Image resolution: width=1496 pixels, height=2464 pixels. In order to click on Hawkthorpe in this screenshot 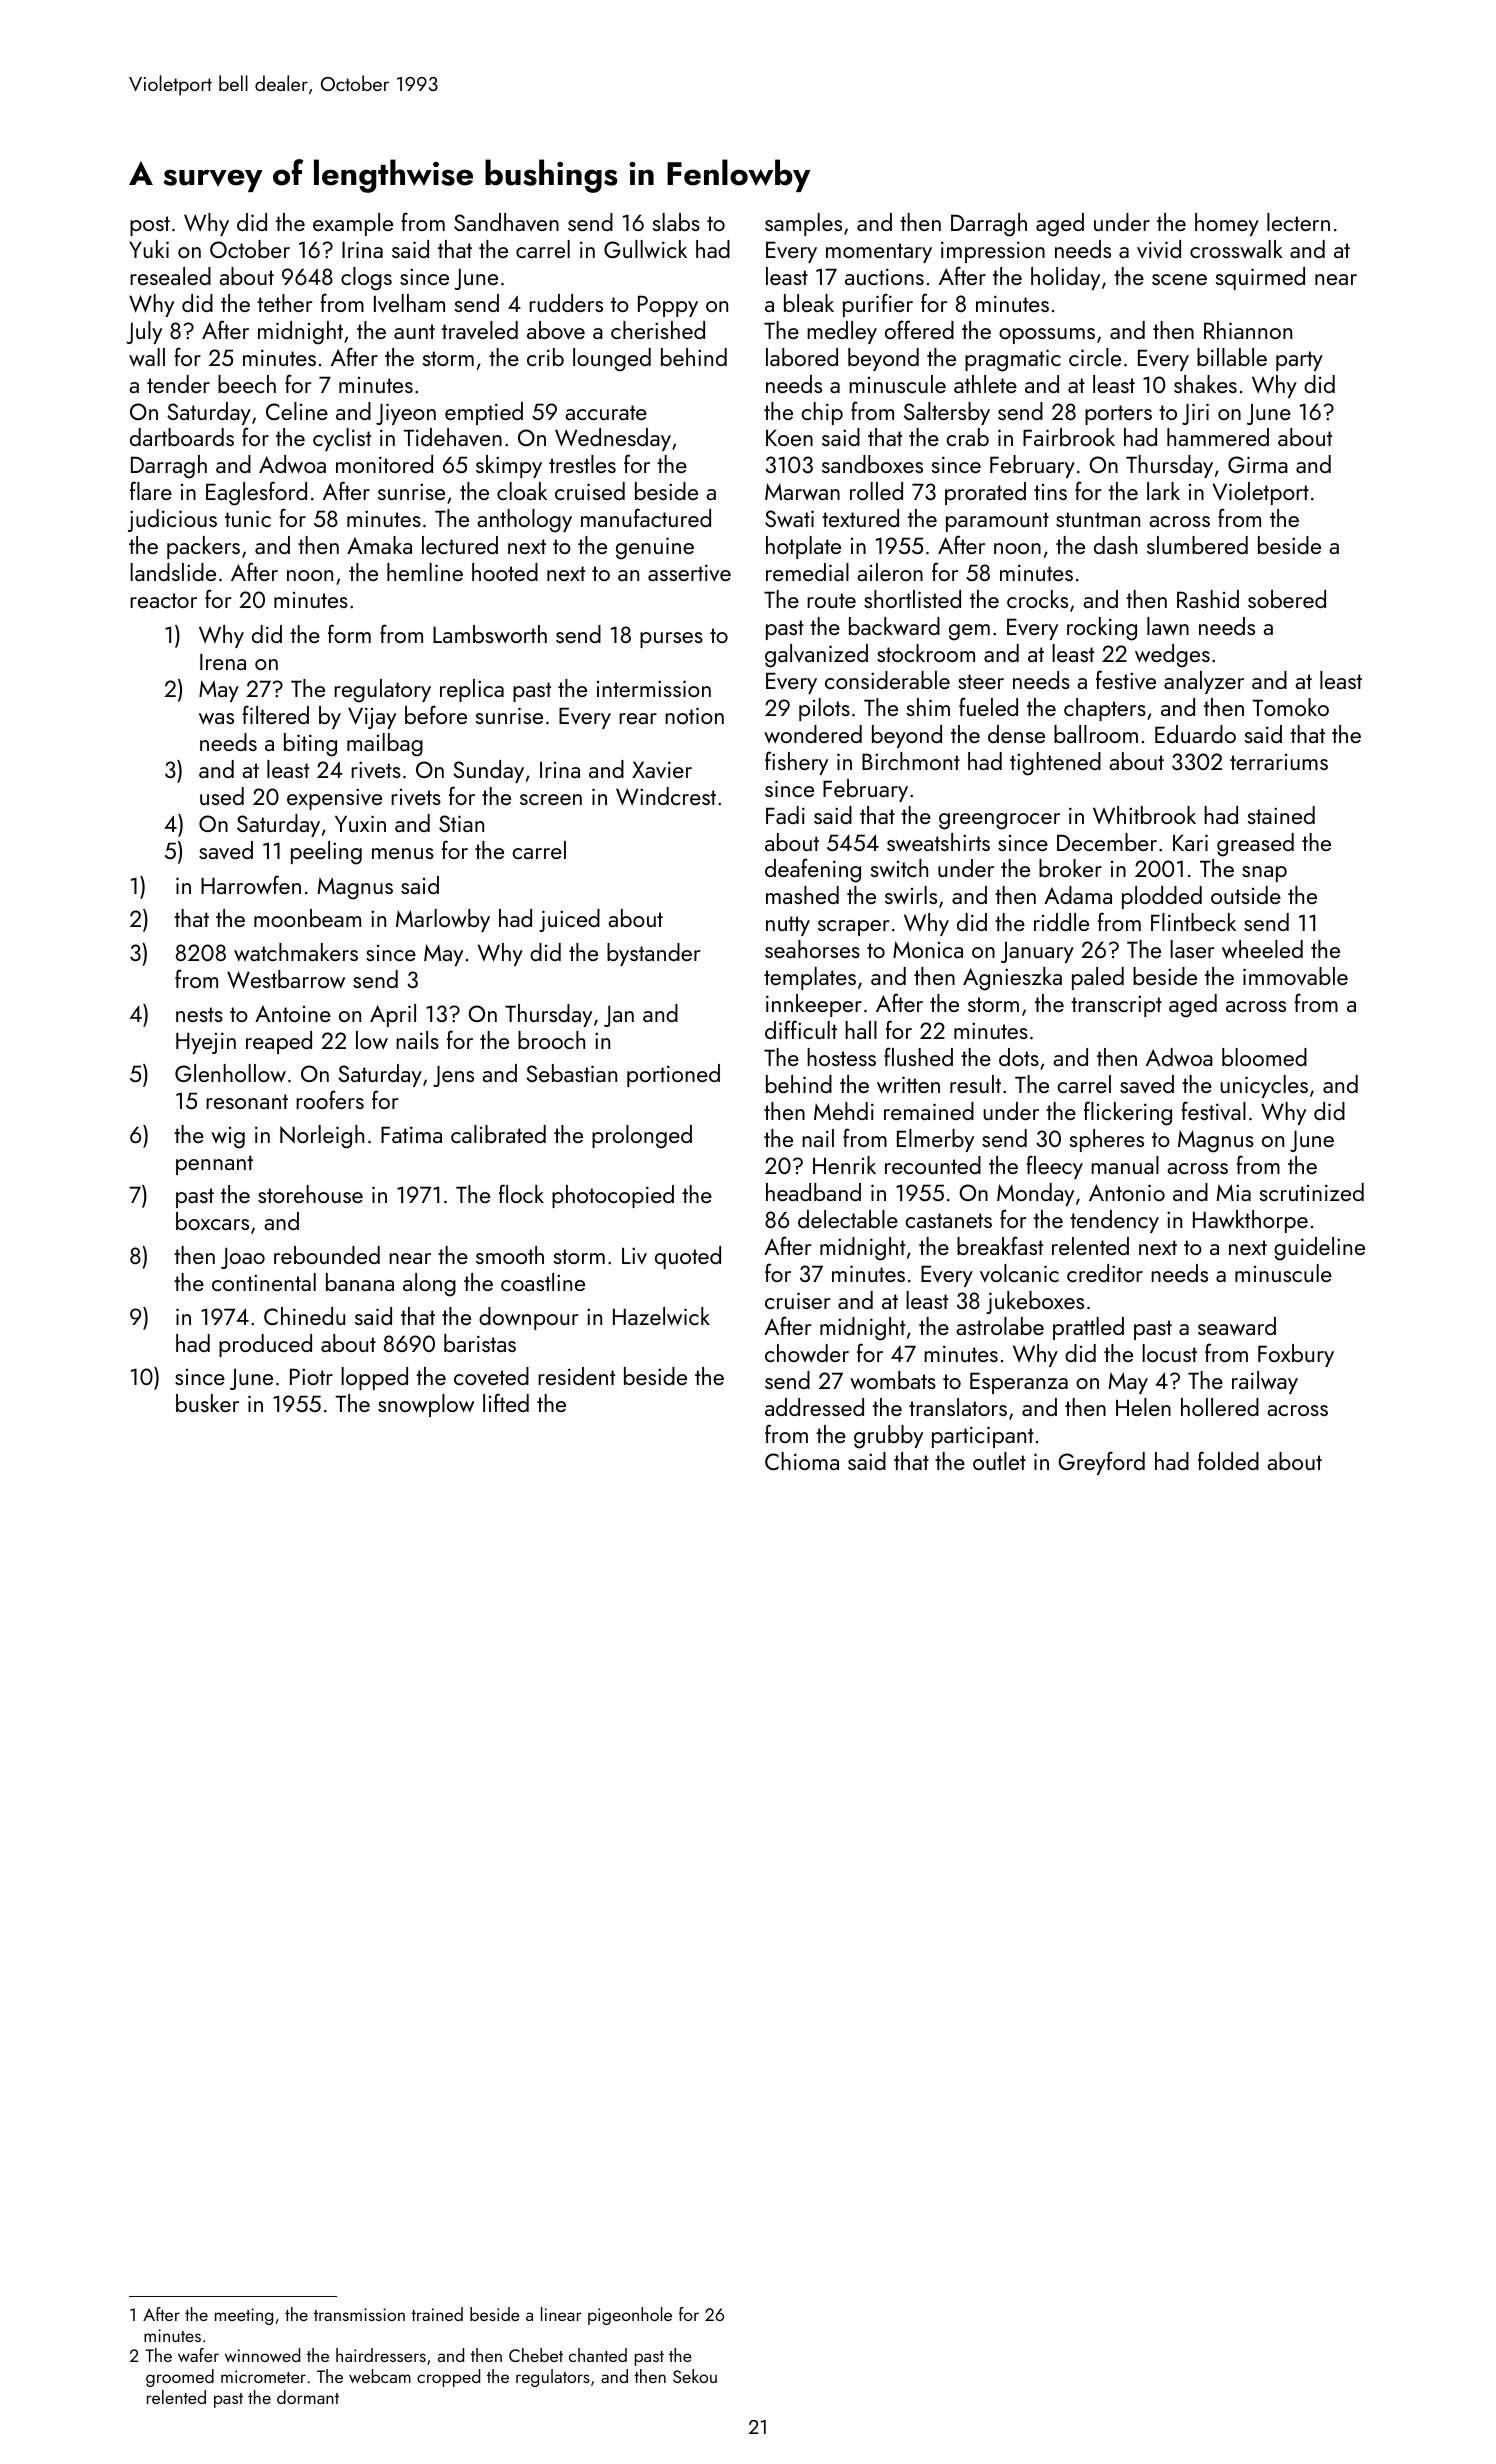, I will do `click(1250, 1221)`.
